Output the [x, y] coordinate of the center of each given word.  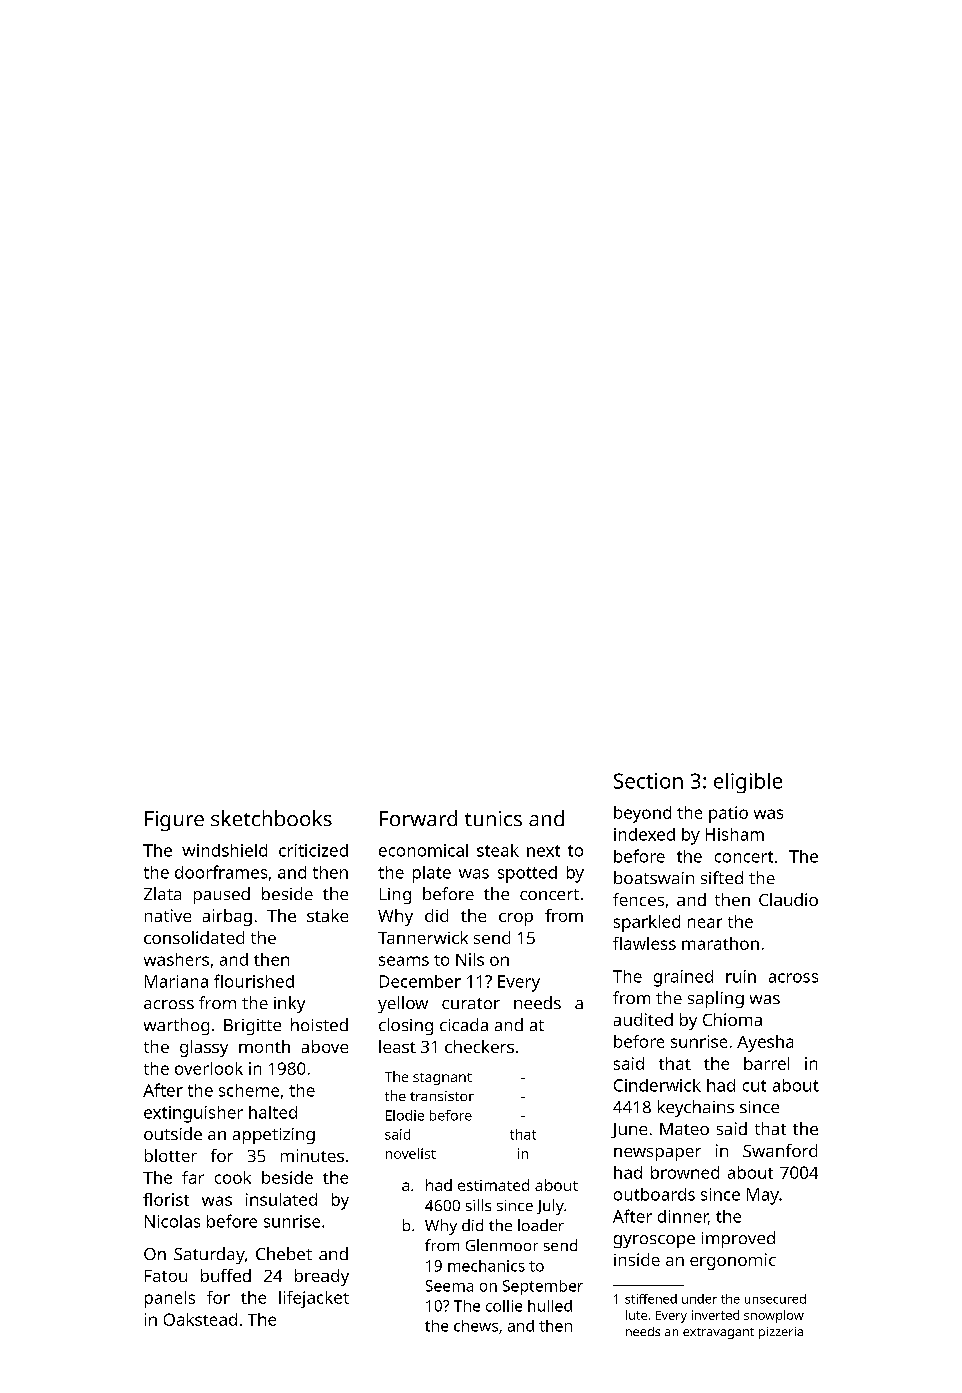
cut [754, 1086]
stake [327, 915]
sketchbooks [271, 818]
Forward [418, 818]
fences [638, 899]
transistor [442, 1096]
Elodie [405, 1115]
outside [173, 1133]
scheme [249, 1090]
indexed [644, 834]
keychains [696, 1108]
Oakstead [200, 1319]
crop [516, 919]
